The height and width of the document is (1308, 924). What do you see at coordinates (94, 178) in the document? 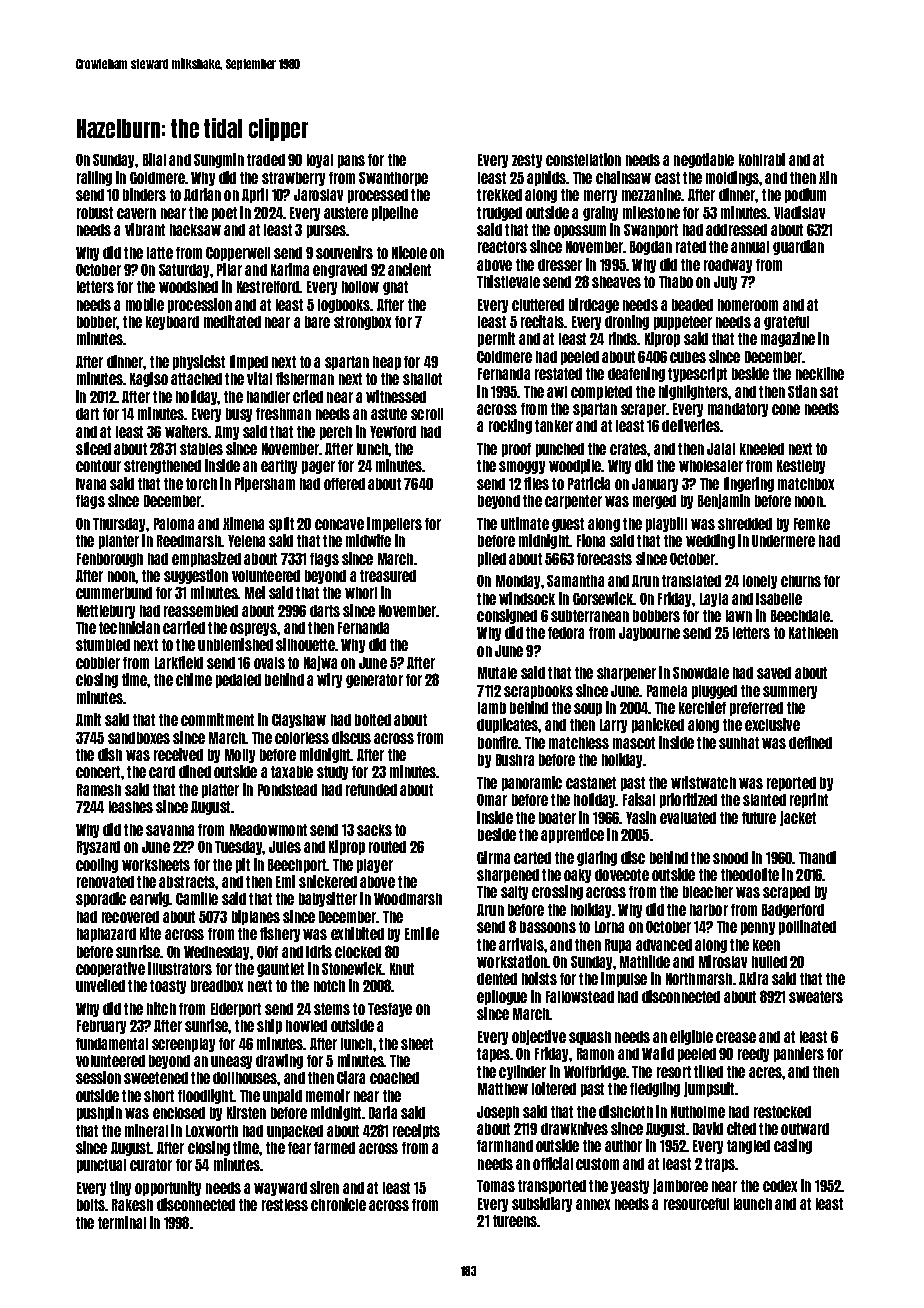
I see `railing` at bounding box center [94, 178].
